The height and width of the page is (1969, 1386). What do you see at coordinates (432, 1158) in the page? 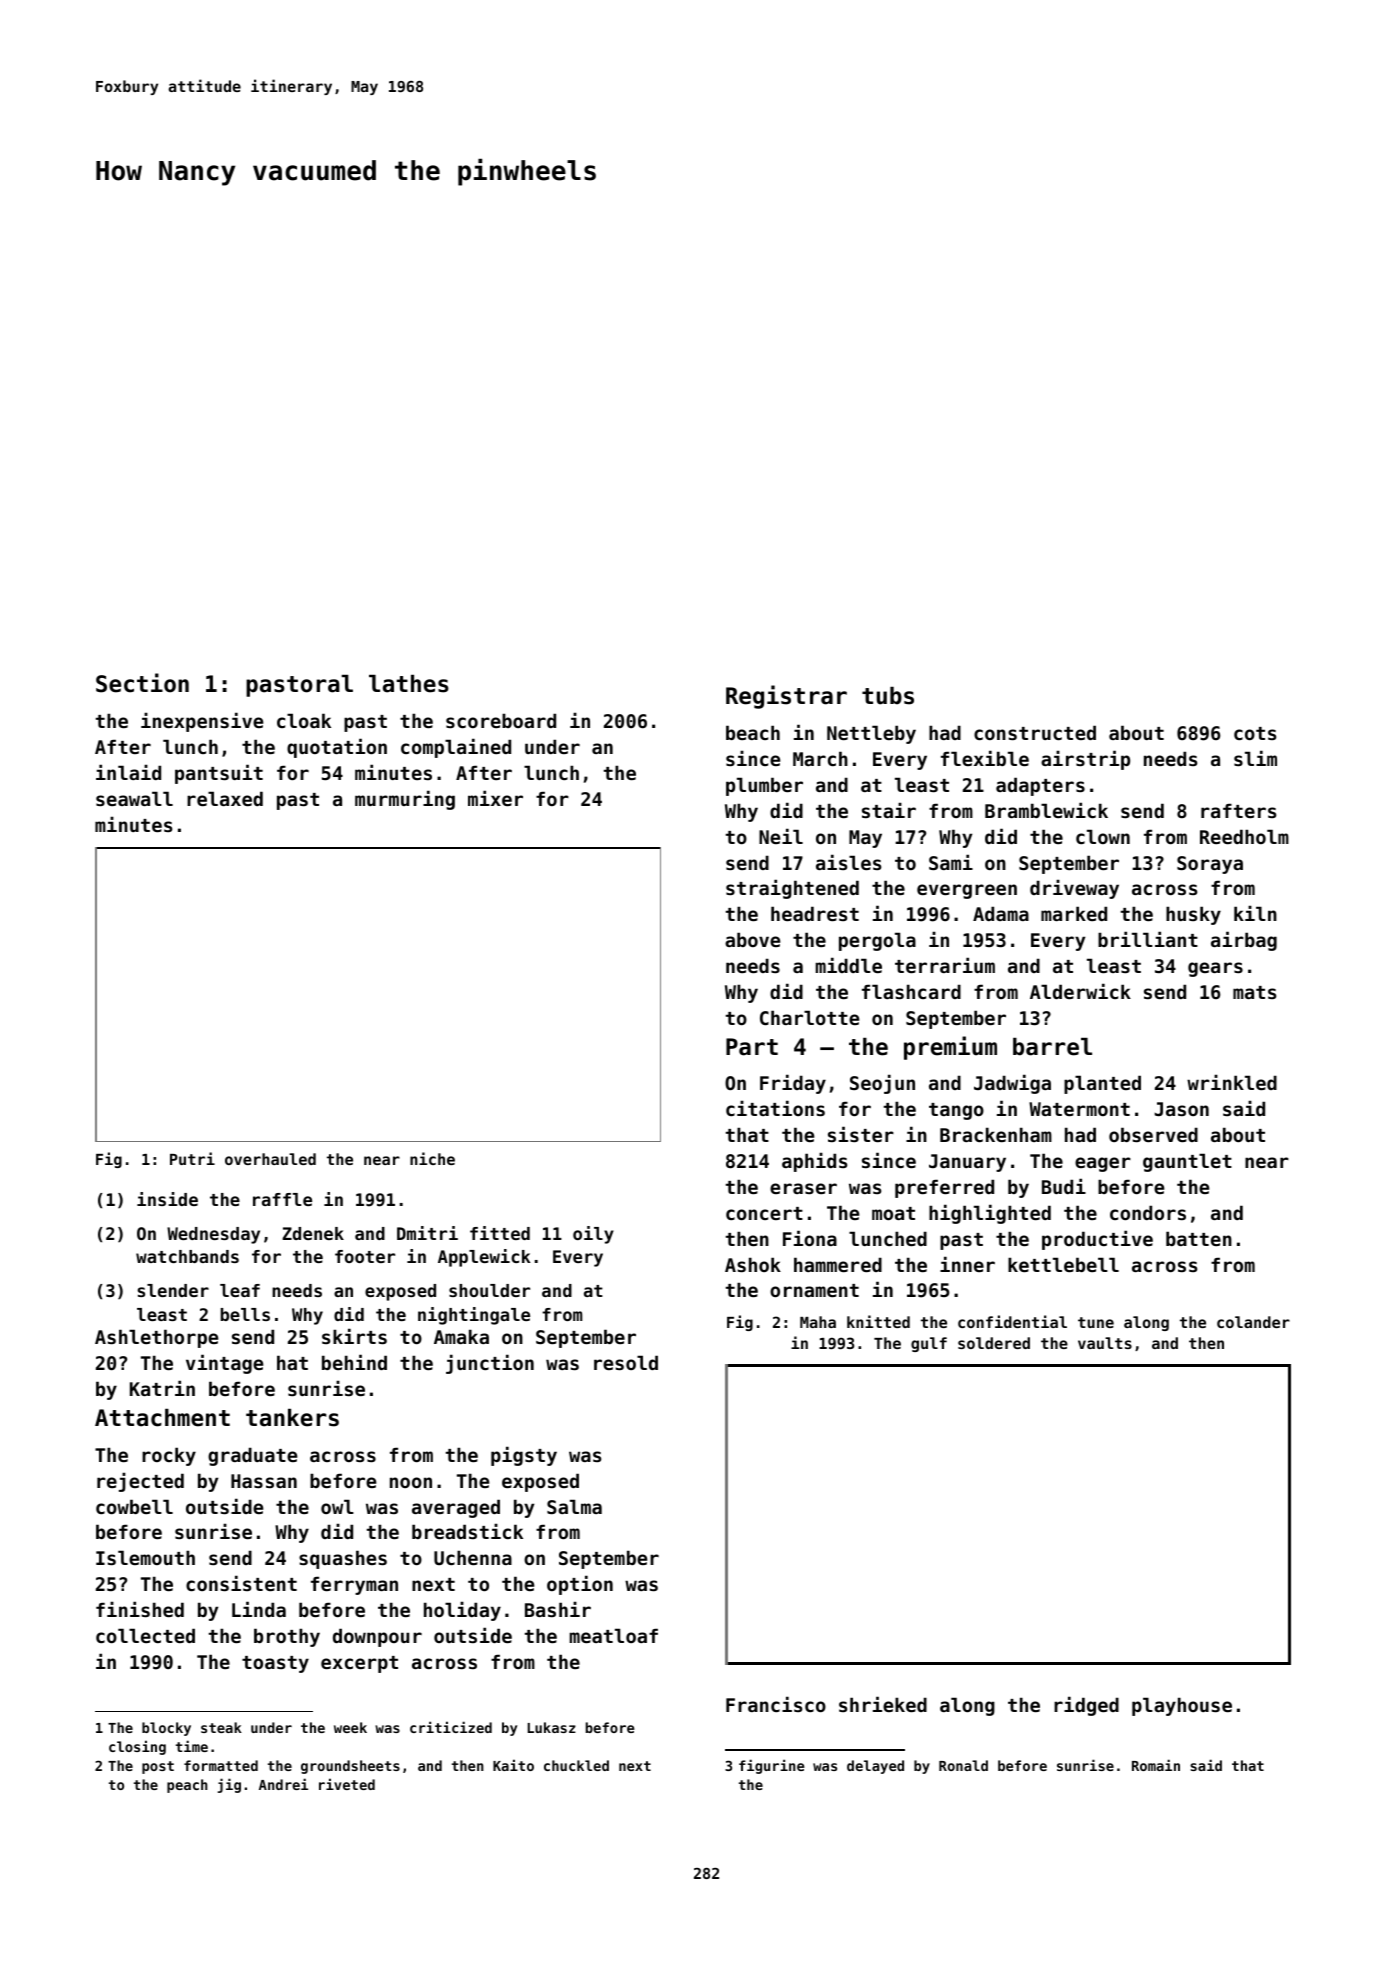
I see `niche` at bounding box center [432, 1158].
